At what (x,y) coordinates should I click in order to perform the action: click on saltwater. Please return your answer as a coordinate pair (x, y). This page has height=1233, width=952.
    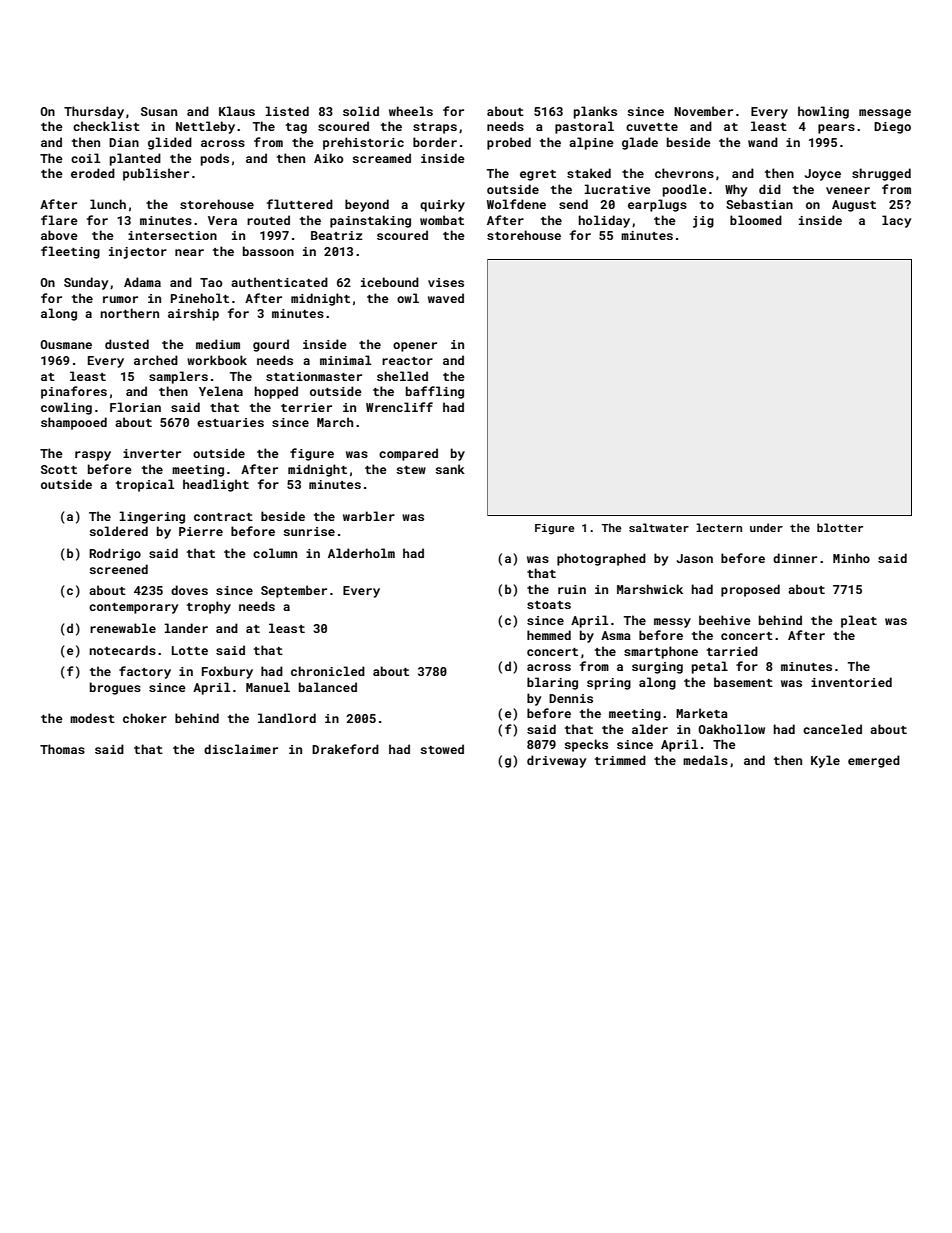
    Looking at the image, I should click on (659, 527).
